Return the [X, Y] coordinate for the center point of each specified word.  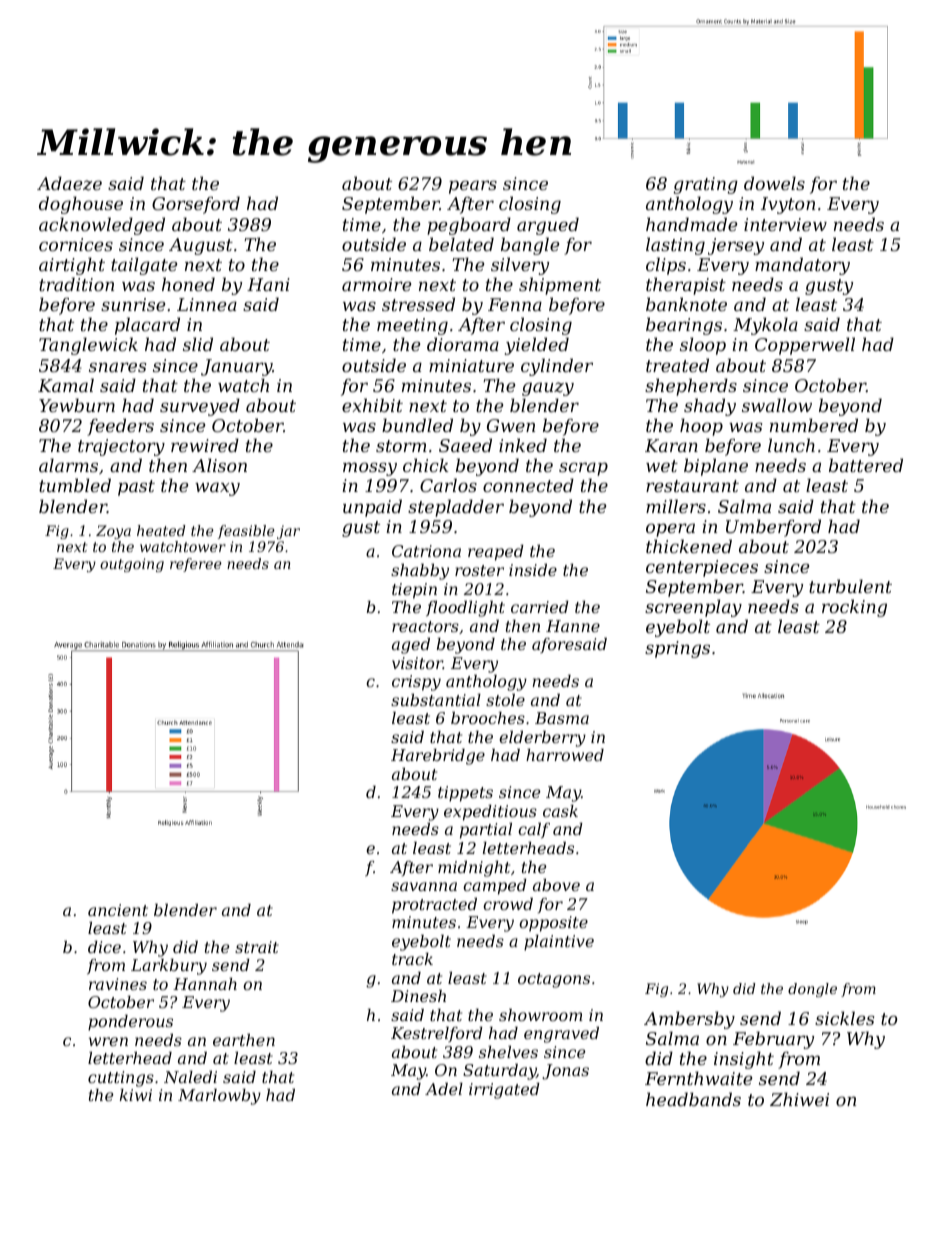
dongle [812, 990]
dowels [774, 183]
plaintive [559, 943]
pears [473, 187]
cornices [76, 244]
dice [104, 947]
